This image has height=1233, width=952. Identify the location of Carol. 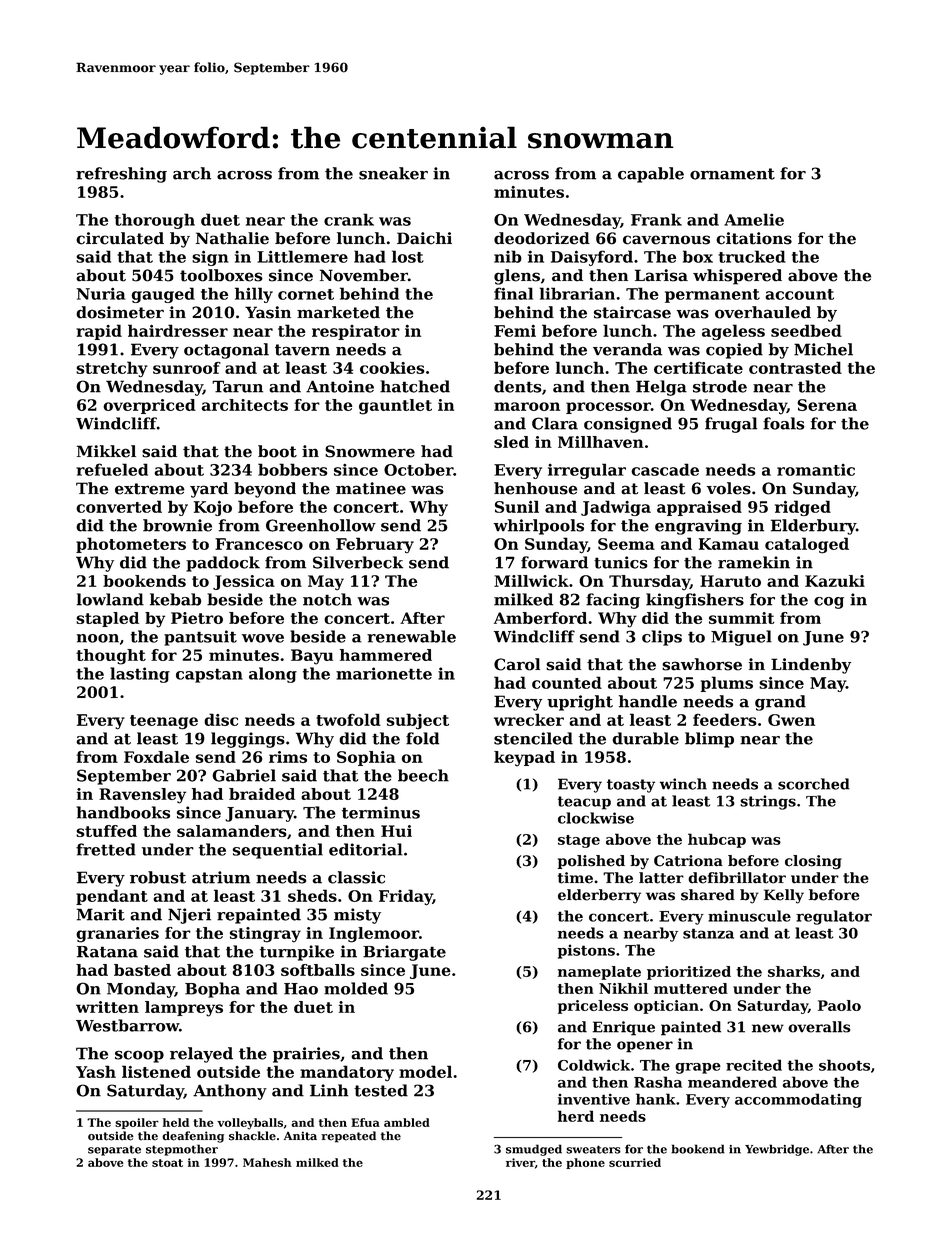
(517, 664).
